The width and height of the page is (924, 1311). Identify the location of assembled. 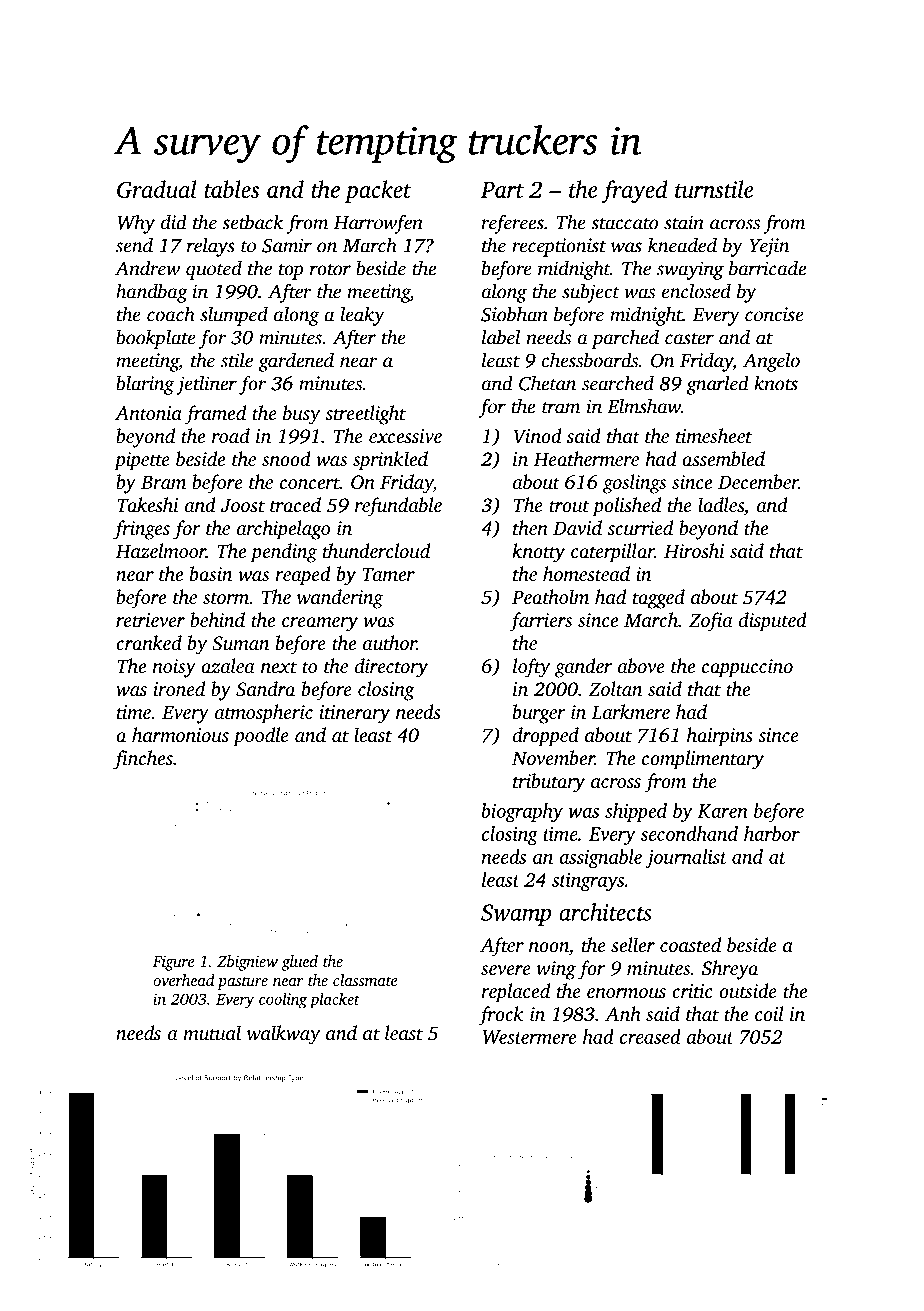
(723, 458).
